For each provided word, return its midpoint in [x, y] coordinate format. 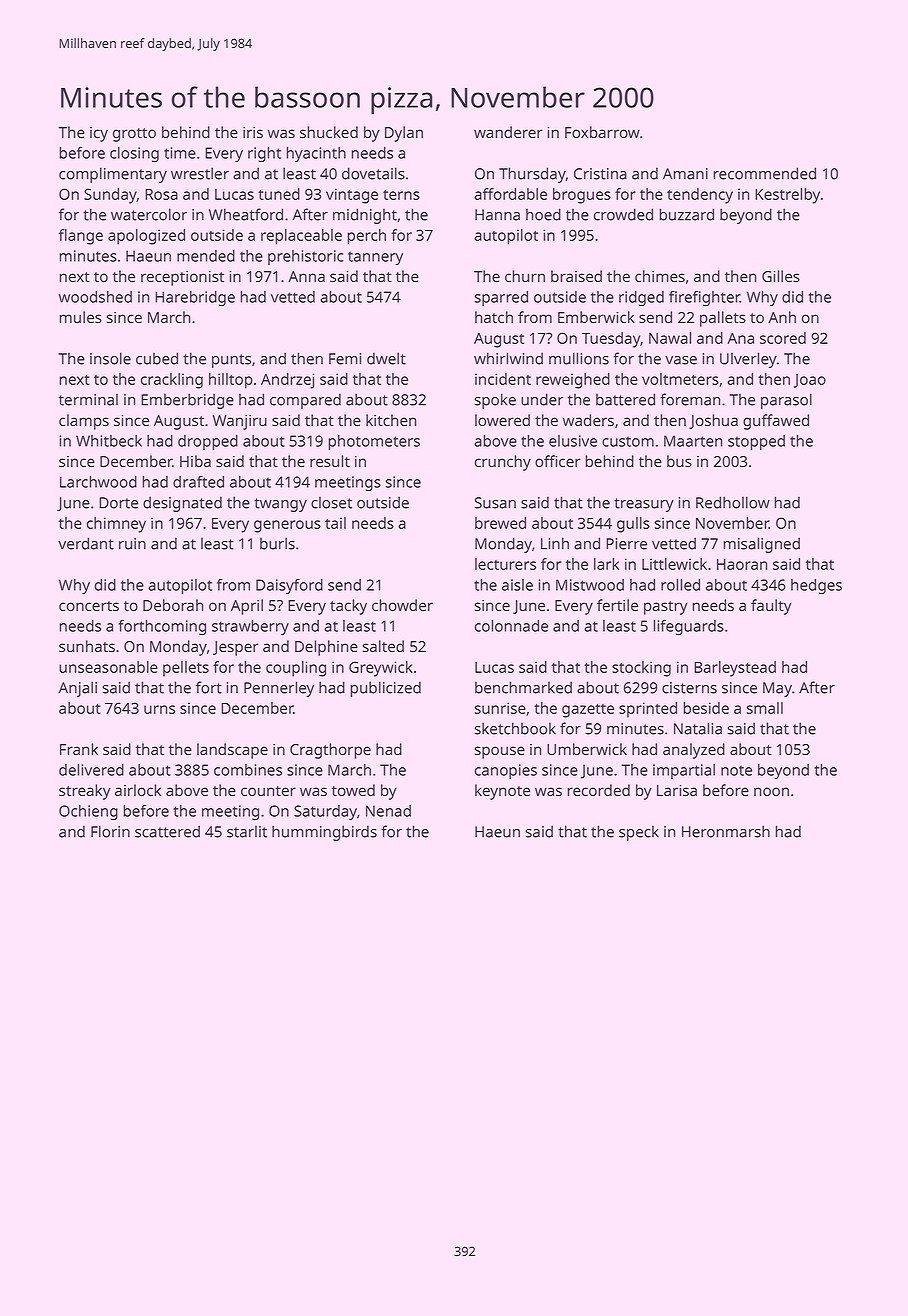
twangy [280, 505]
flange [81, 237]
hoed [543, 214]
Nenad [388, 811]
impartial [684, 771]
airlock [138, 790]
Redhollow [733, 502]
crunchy [503, 463]
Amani [685, 174]
